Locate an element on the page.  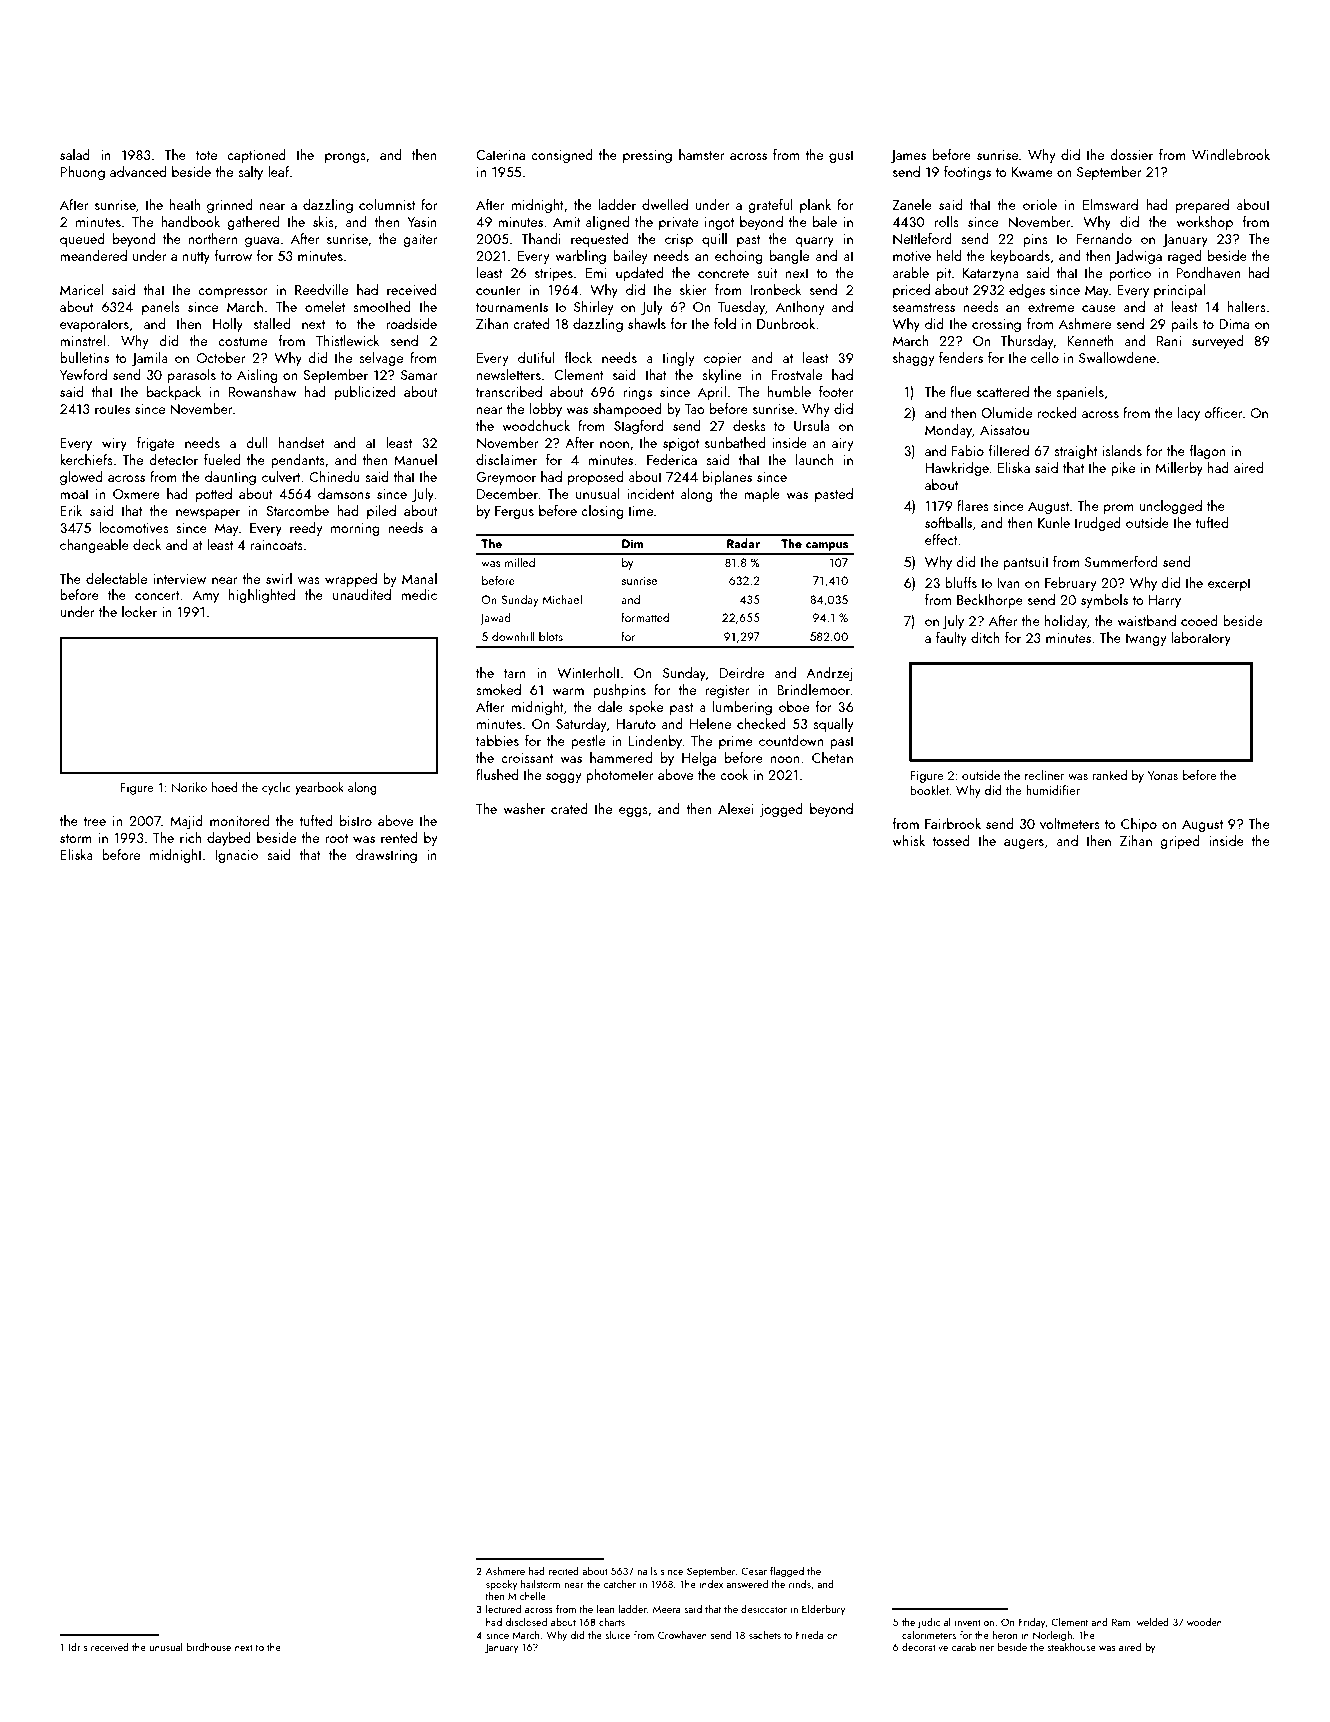
dossier is located at coordinates (1132, 154).
